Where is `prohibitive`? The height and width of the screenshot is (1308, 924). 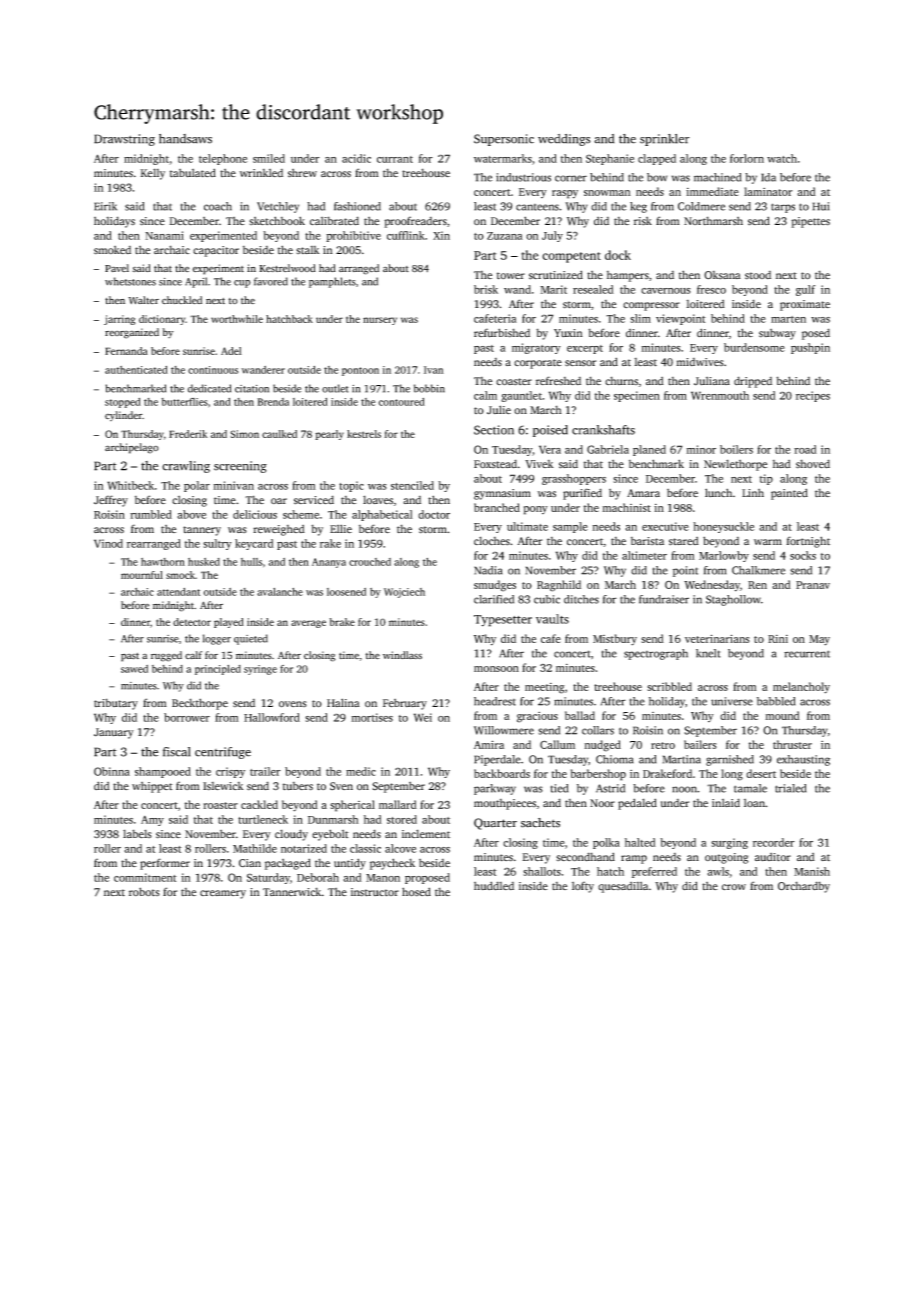 prohibitive is located at coordinates (353, 236).
